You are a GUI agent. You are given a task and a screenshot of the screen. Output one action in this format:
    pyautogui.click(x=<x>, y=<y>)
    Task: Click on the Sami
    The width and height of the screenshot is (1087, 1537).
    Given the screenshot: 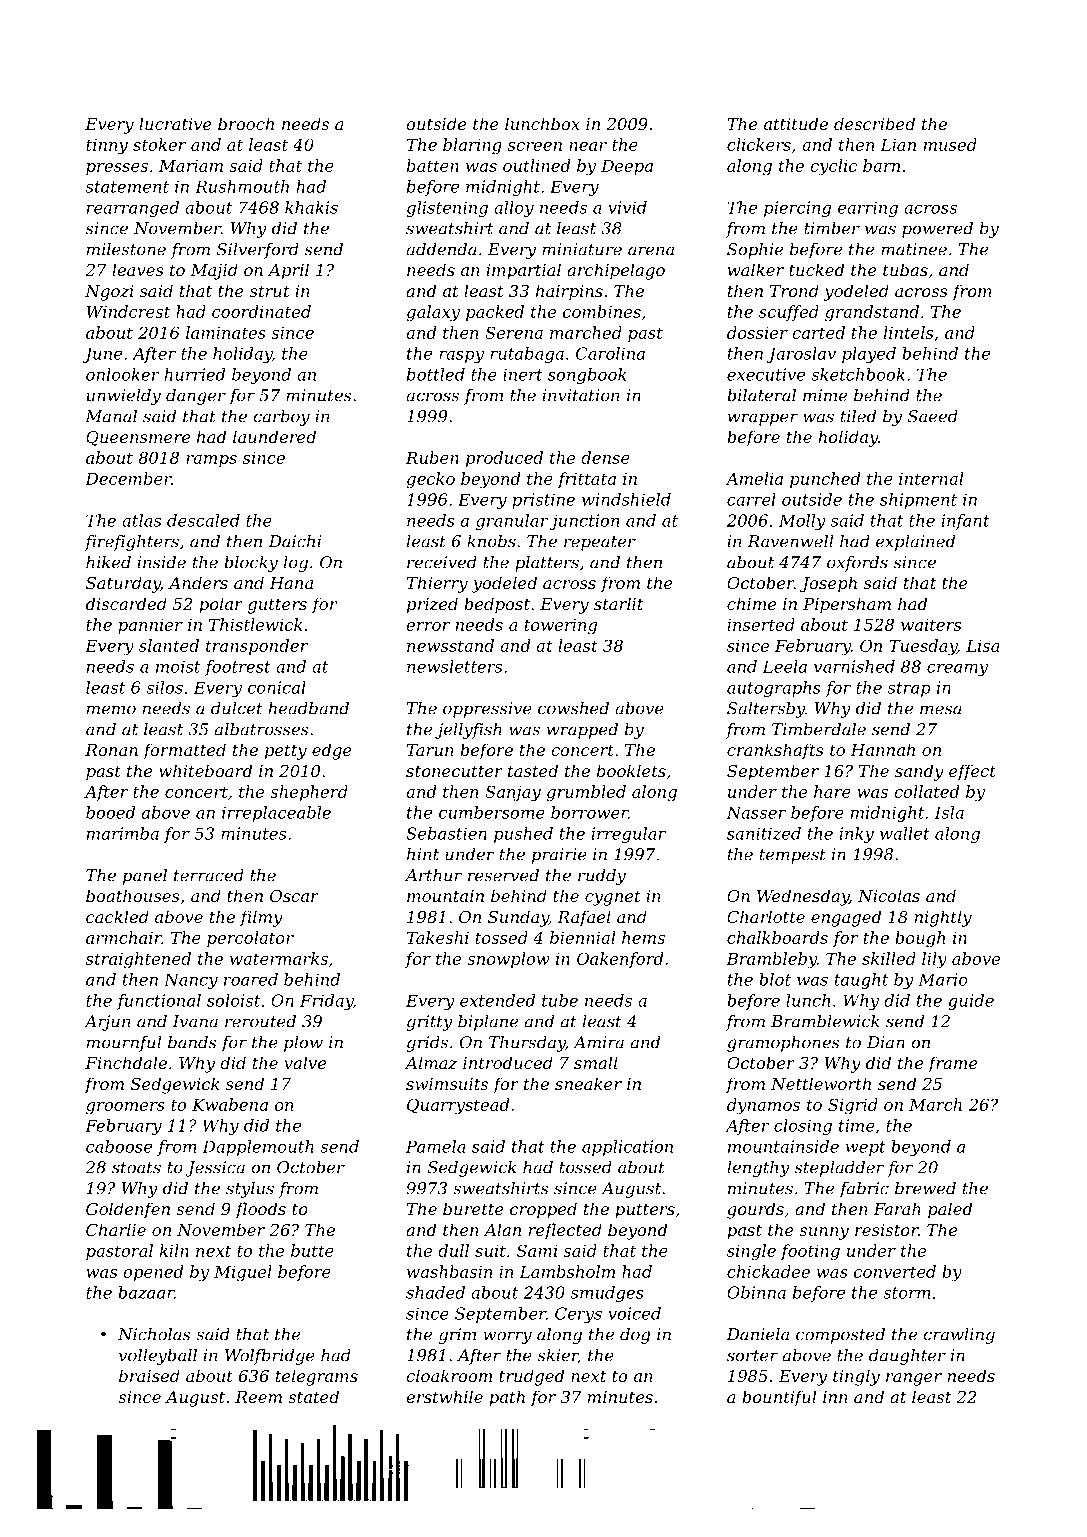 What is the action you would take?
    pyautogui.click(x=537, y=1250)
